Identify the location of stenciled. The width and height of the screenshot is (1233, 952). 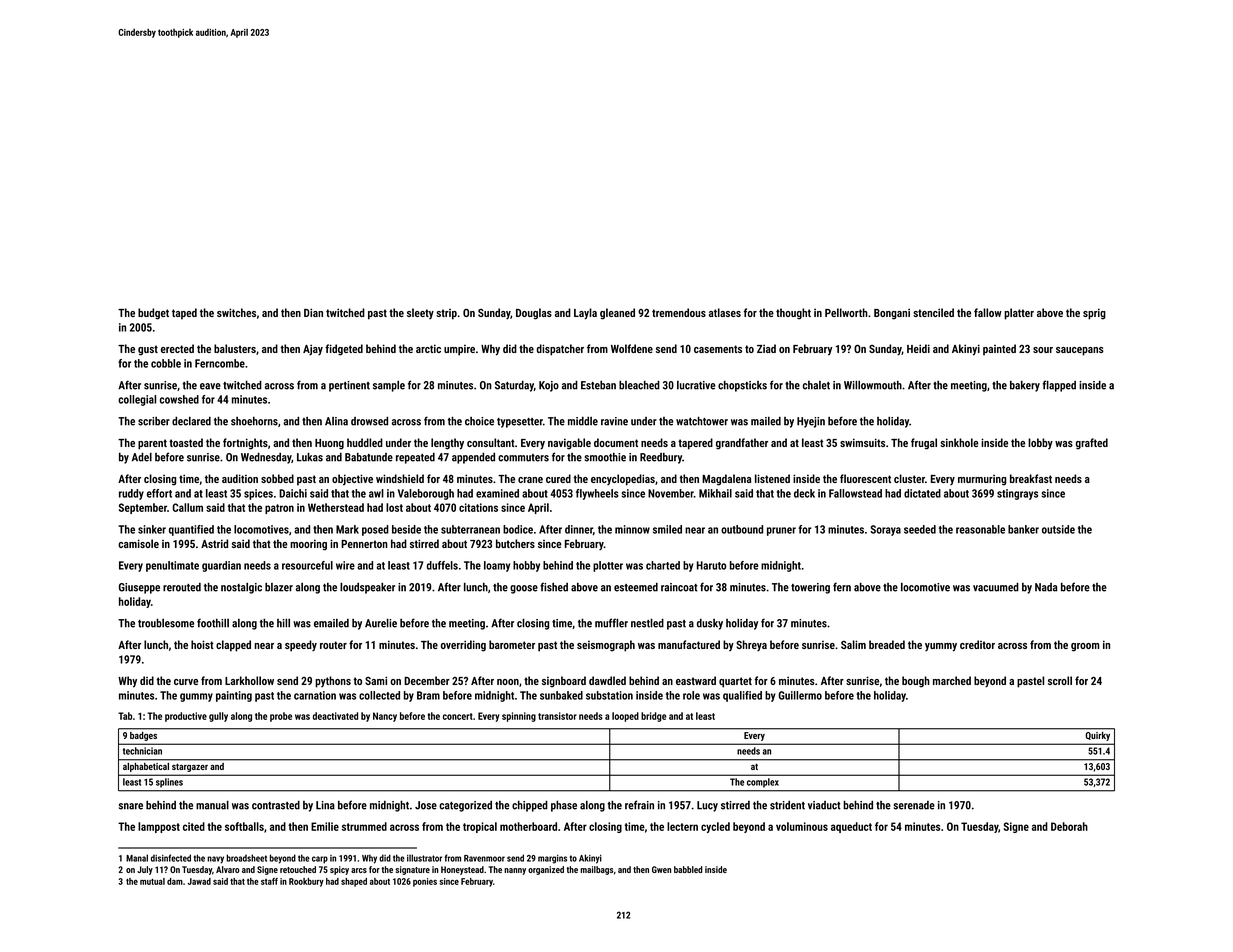
(933, 312).
